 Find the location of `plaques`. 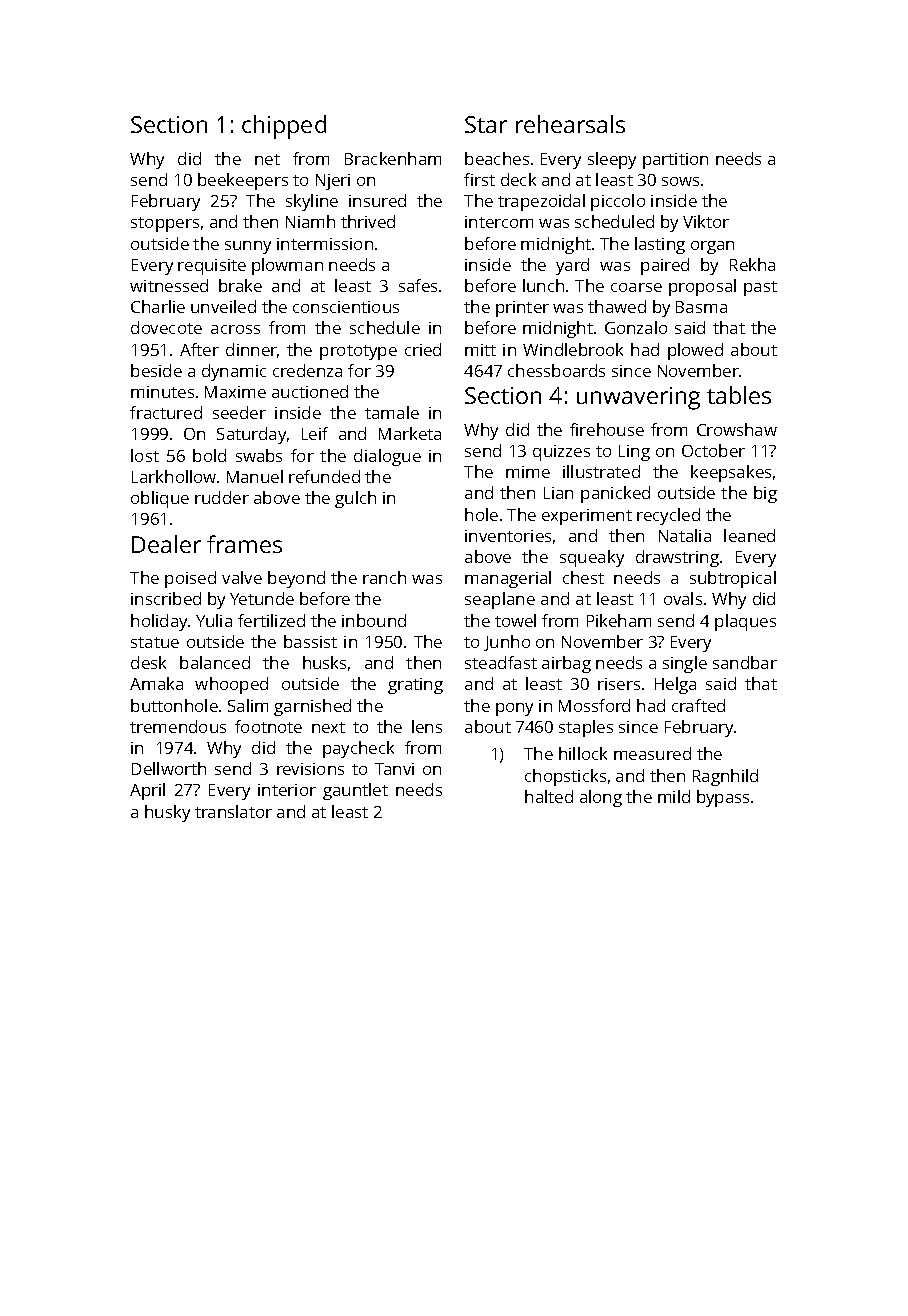

plaques is located at coordinates (745, 622).
